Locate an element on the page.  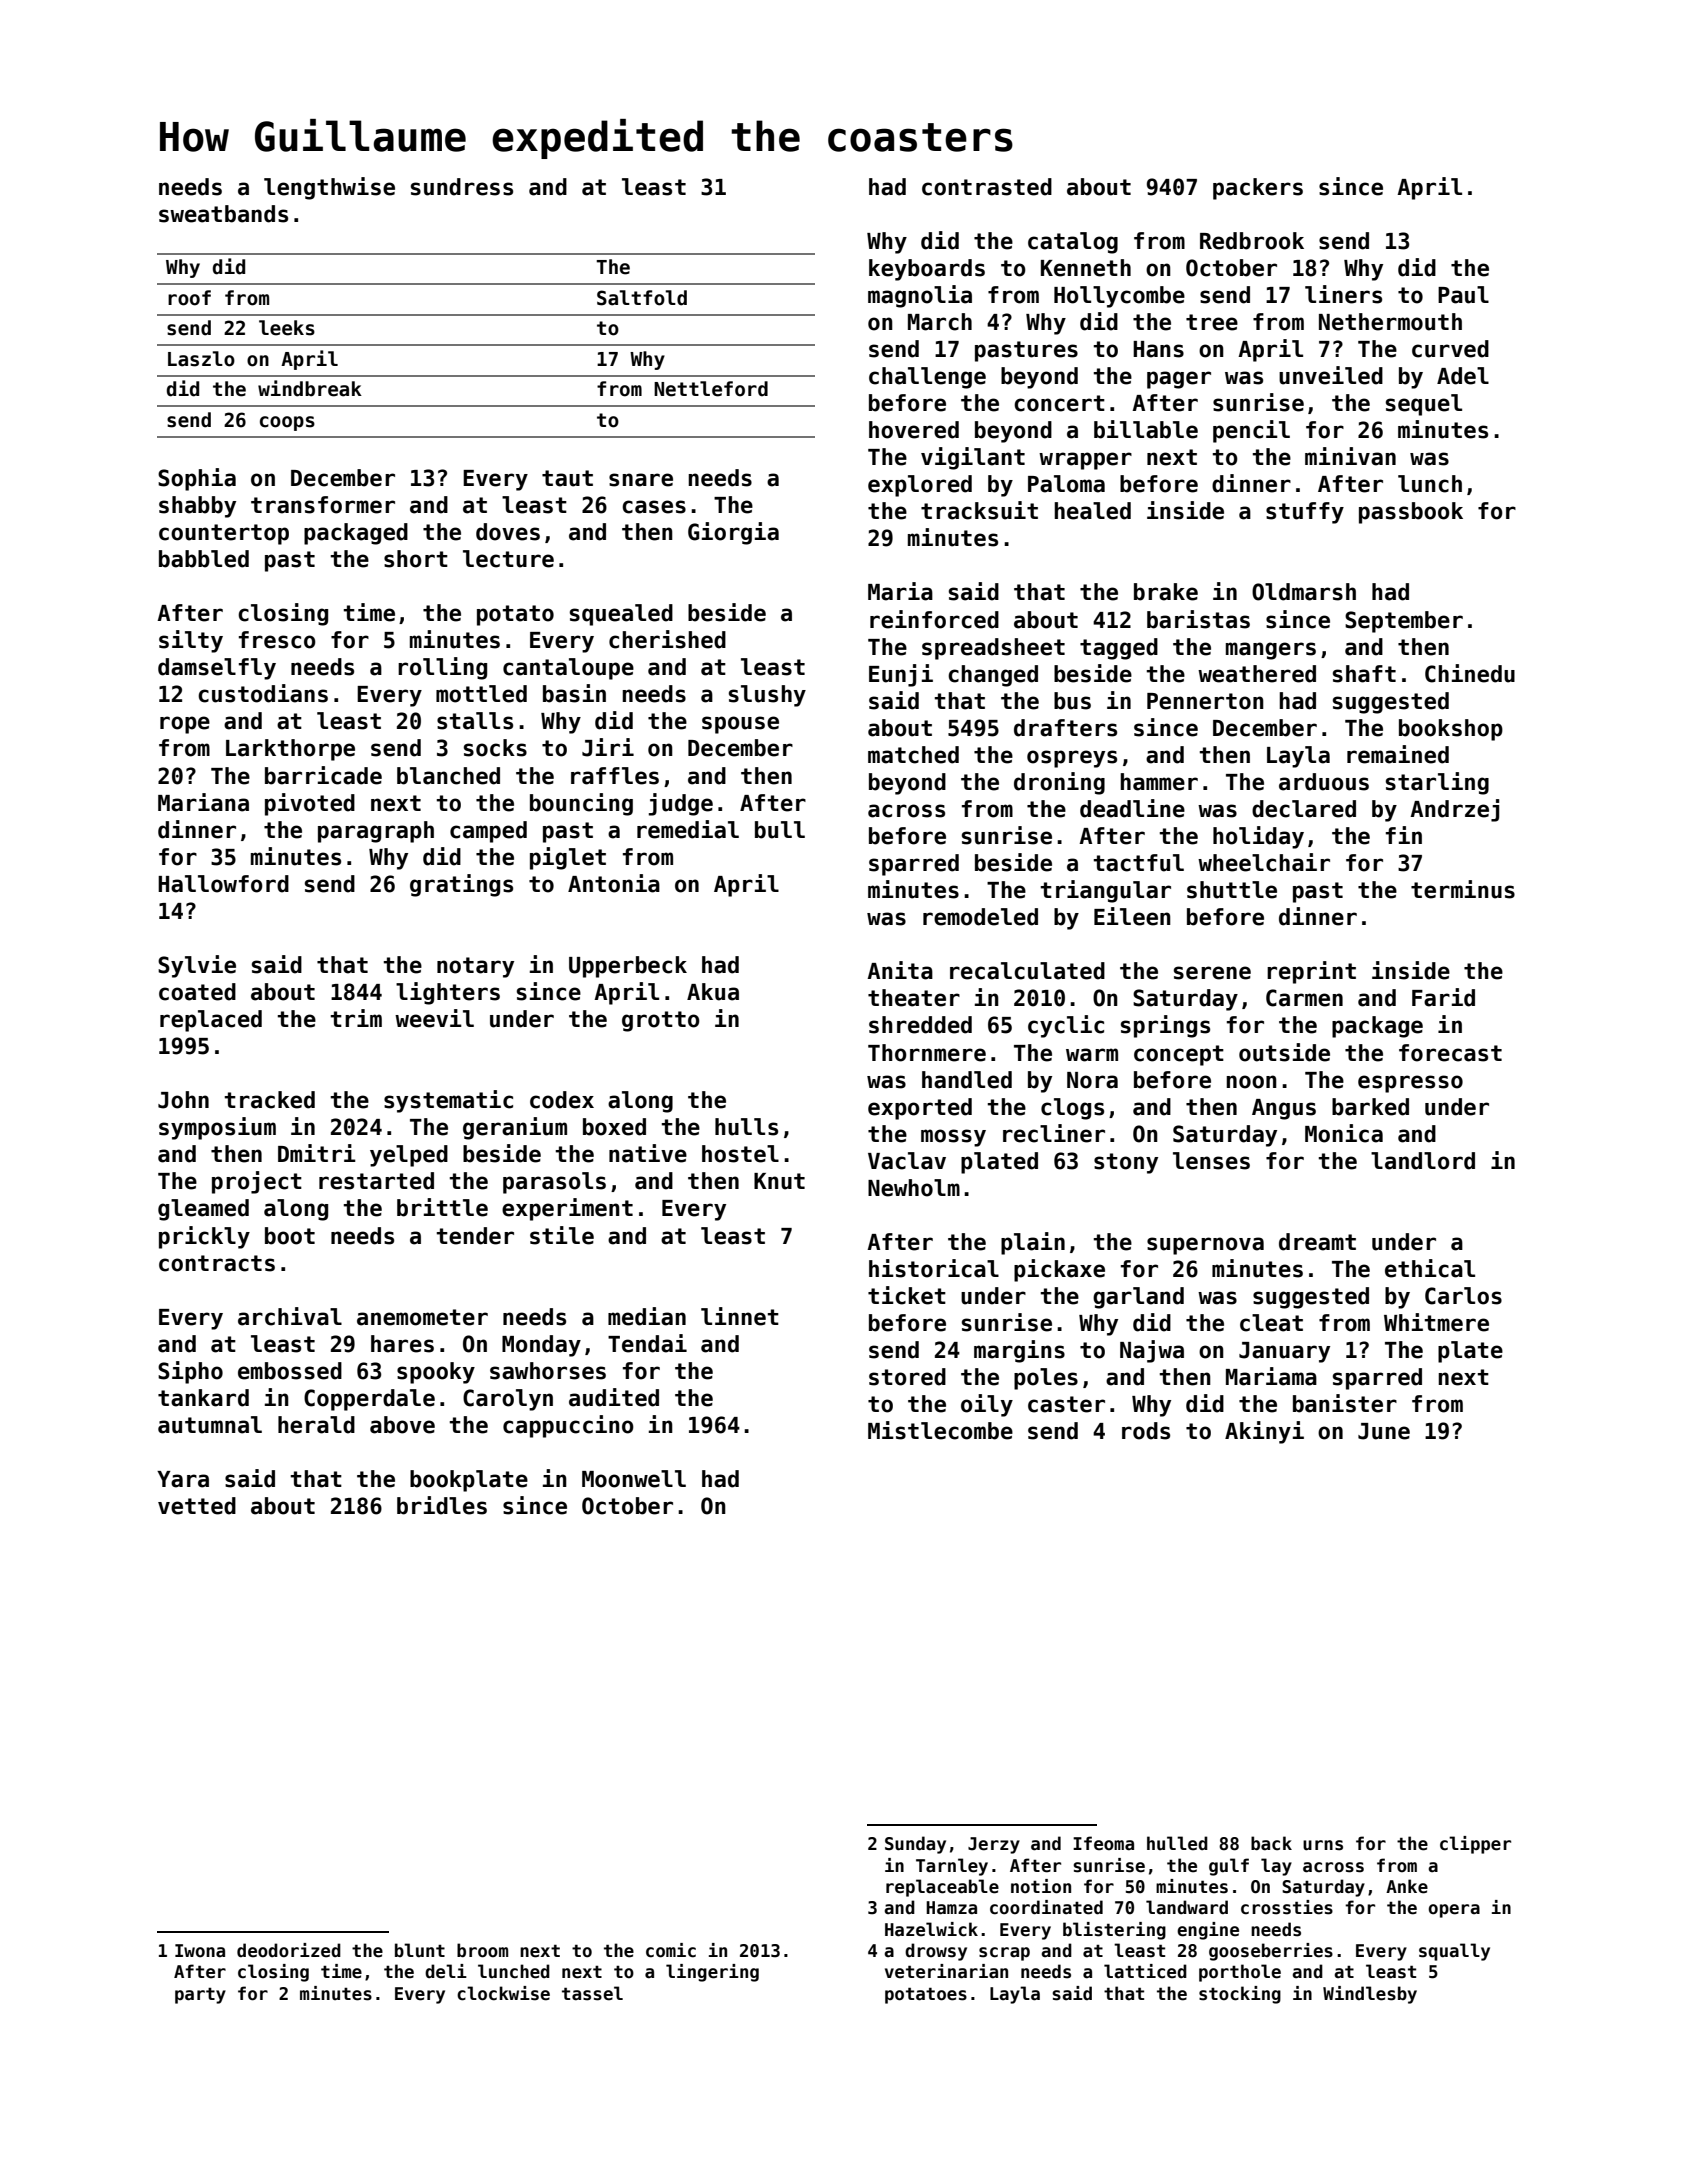
Sunday is located at coordinates (915, 1845).
